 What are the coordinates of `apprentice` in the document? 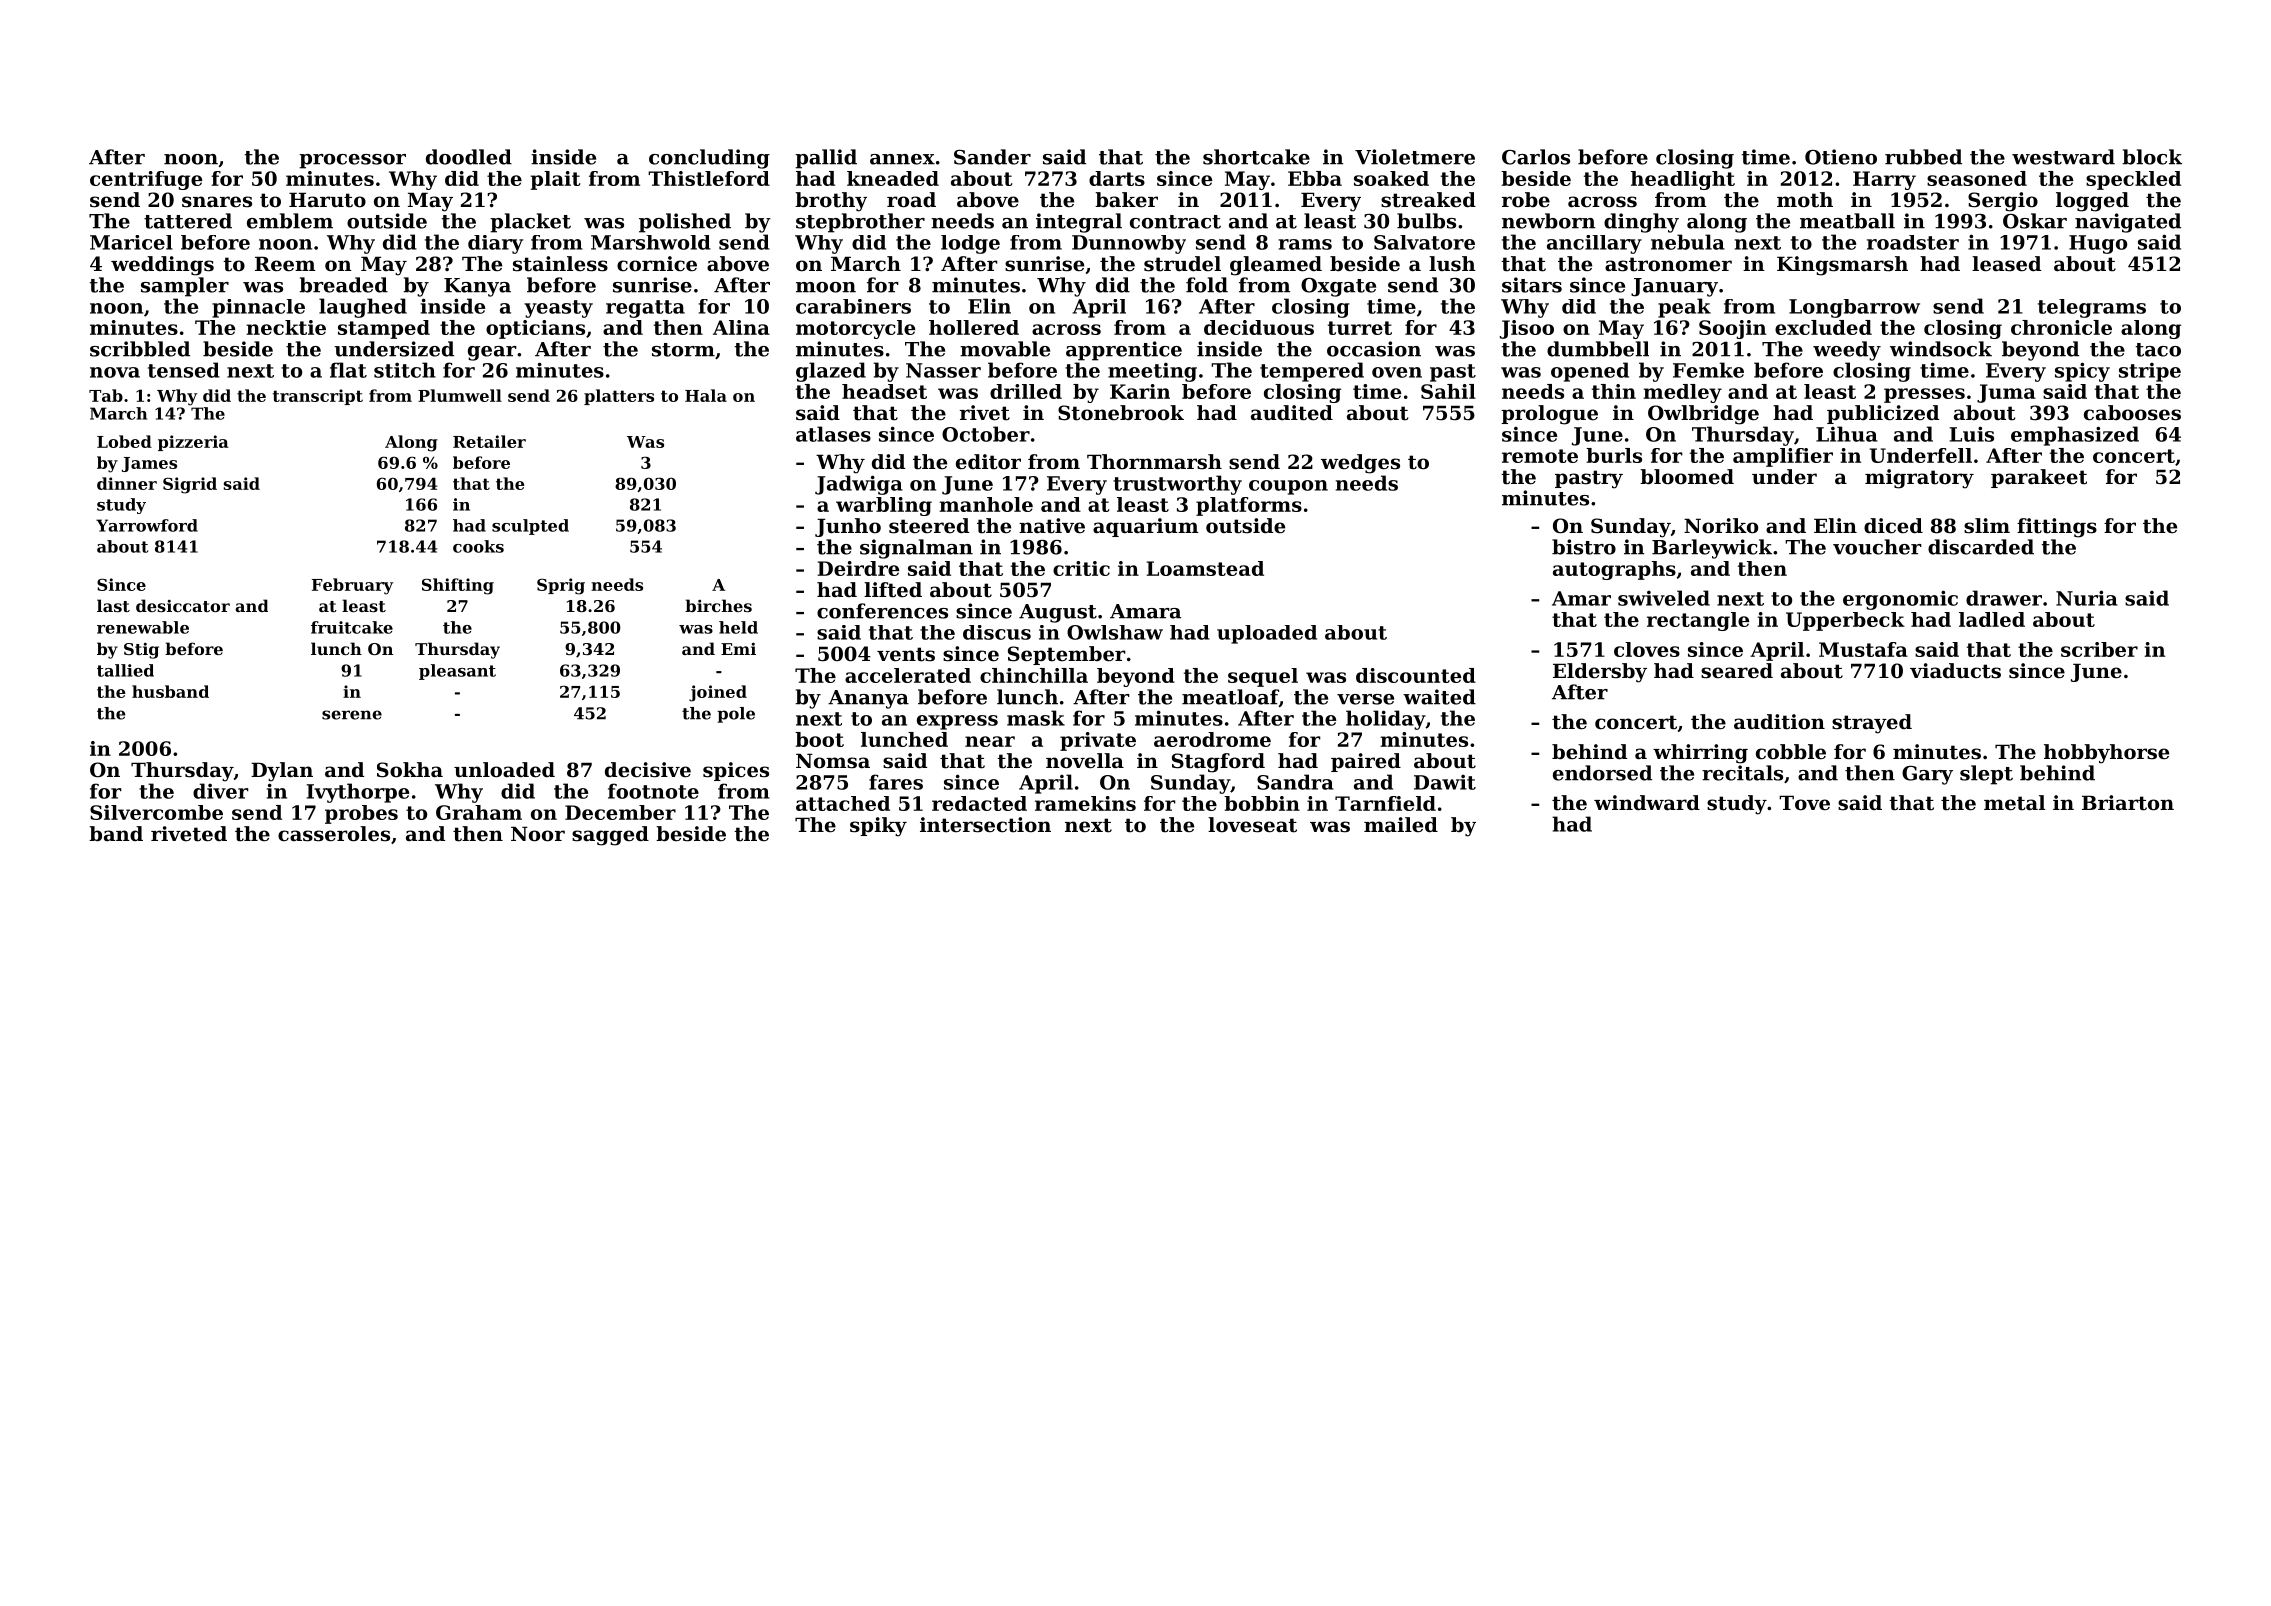 It's located at (1124, 351).
